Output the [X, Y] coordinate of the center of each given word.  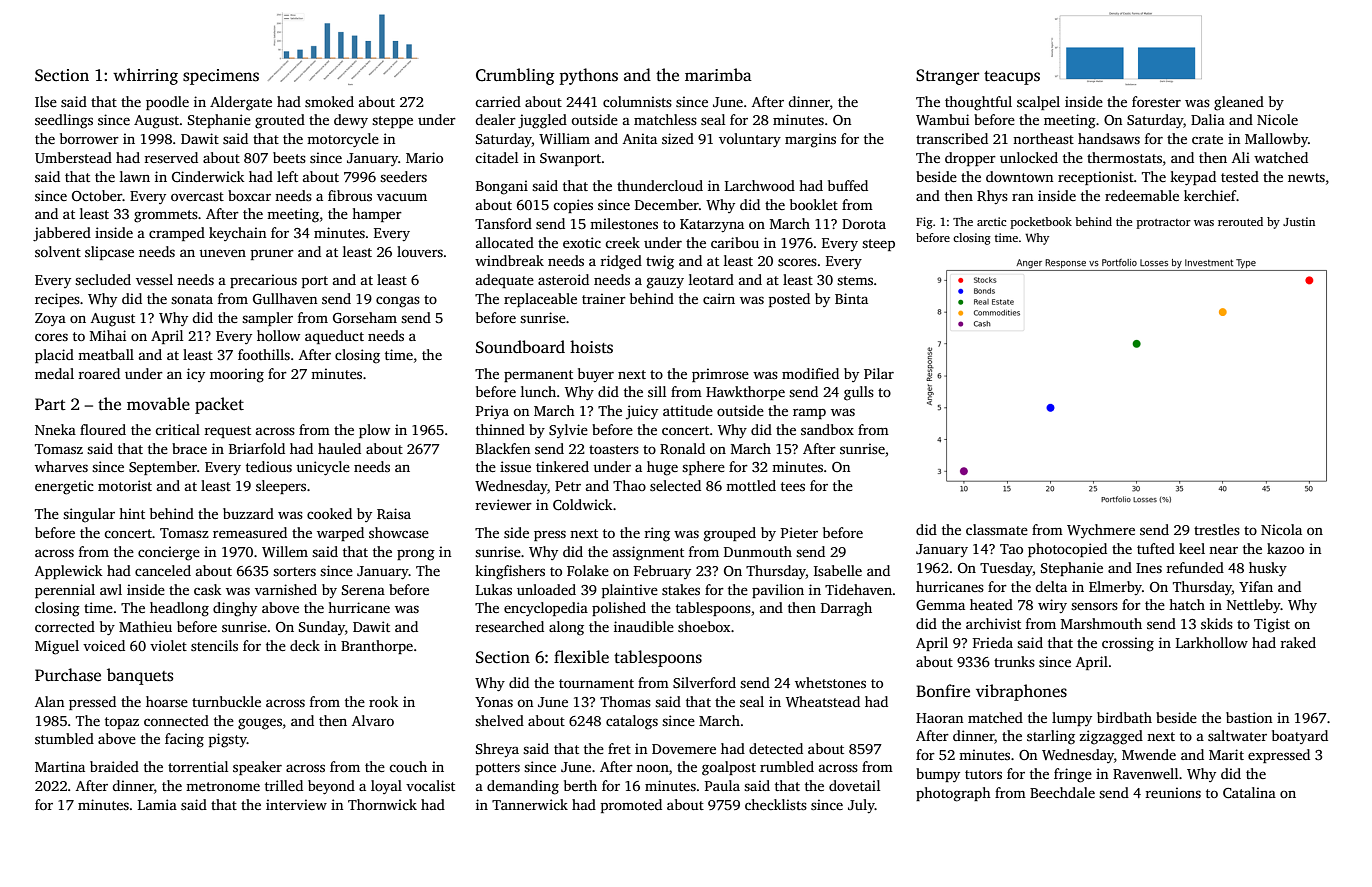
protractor [1164, 224]
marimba [718, 74]
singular [89, 515]
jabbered [62, 234]
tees [793, 486]
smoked [329, 101]
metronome [223, 786]
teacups [1012, 78]
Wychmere [1101, 531]
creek [622, 242]
